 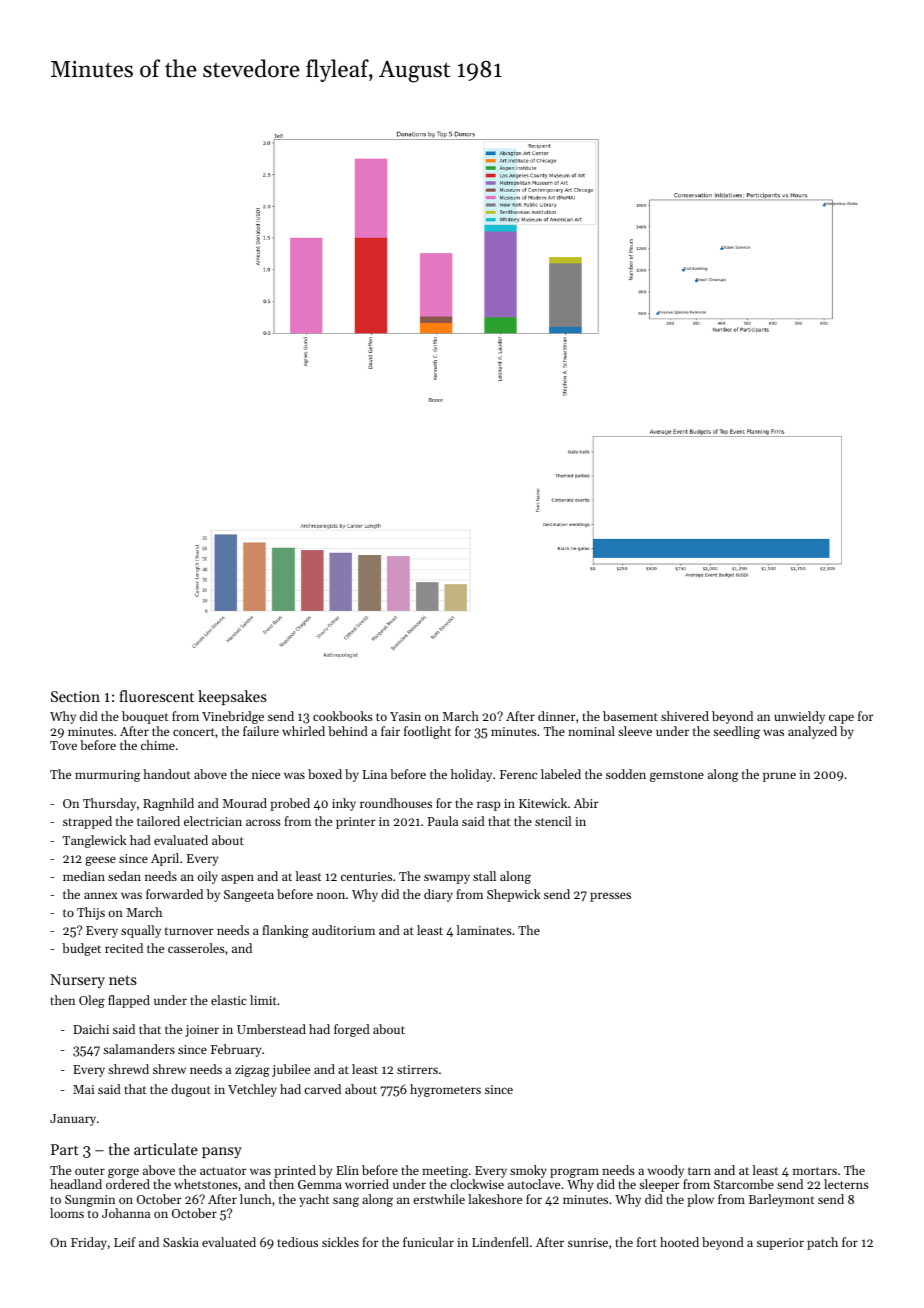 I want to click on Mai, so click(x=83, y=1089).
